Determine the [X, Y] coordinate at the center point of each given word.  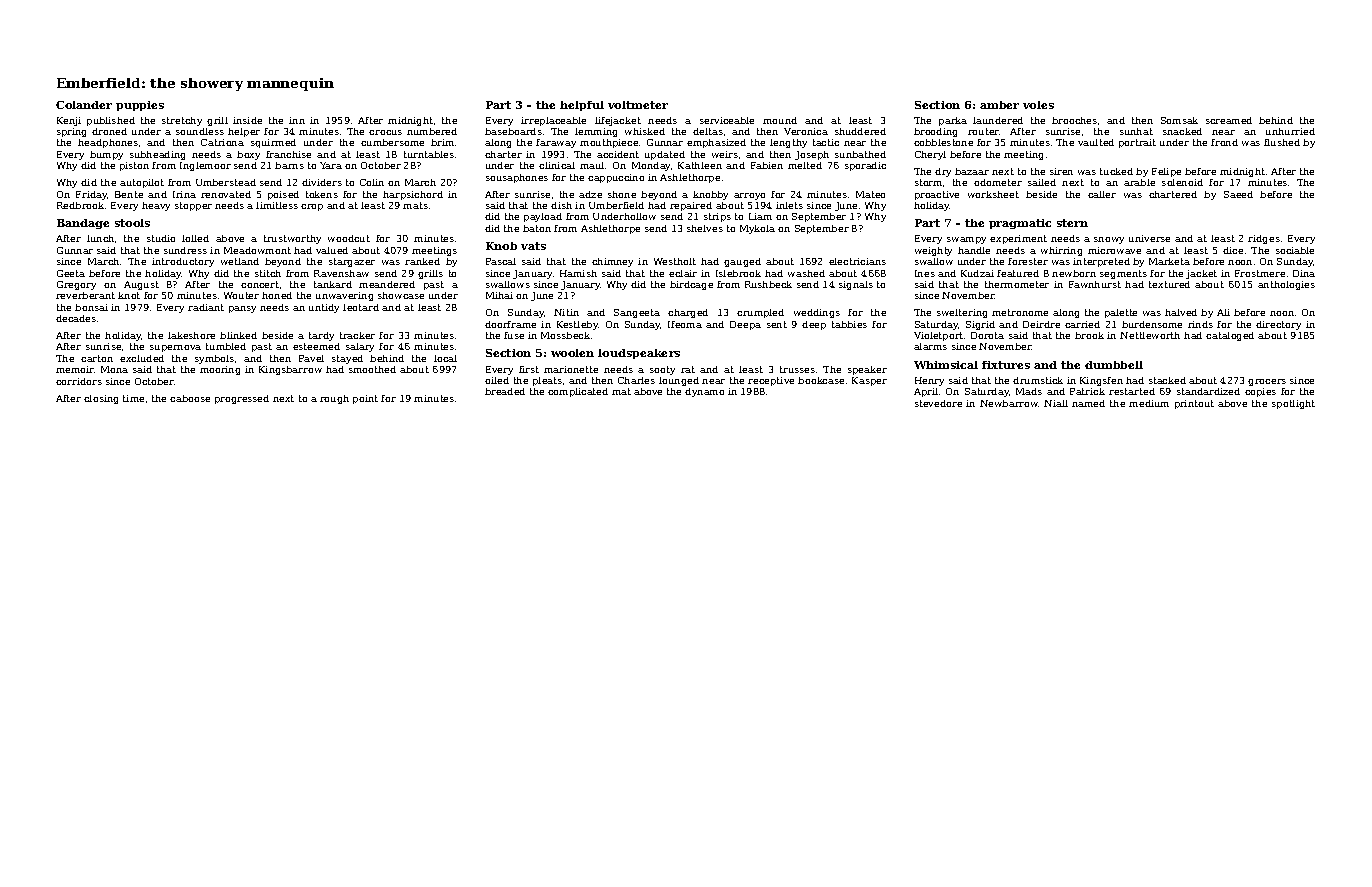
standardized [1208, 391]
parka [953, 121]
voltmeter [638, 105]
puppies [140, 106]
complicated [578, 392]
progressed [242, 399]
